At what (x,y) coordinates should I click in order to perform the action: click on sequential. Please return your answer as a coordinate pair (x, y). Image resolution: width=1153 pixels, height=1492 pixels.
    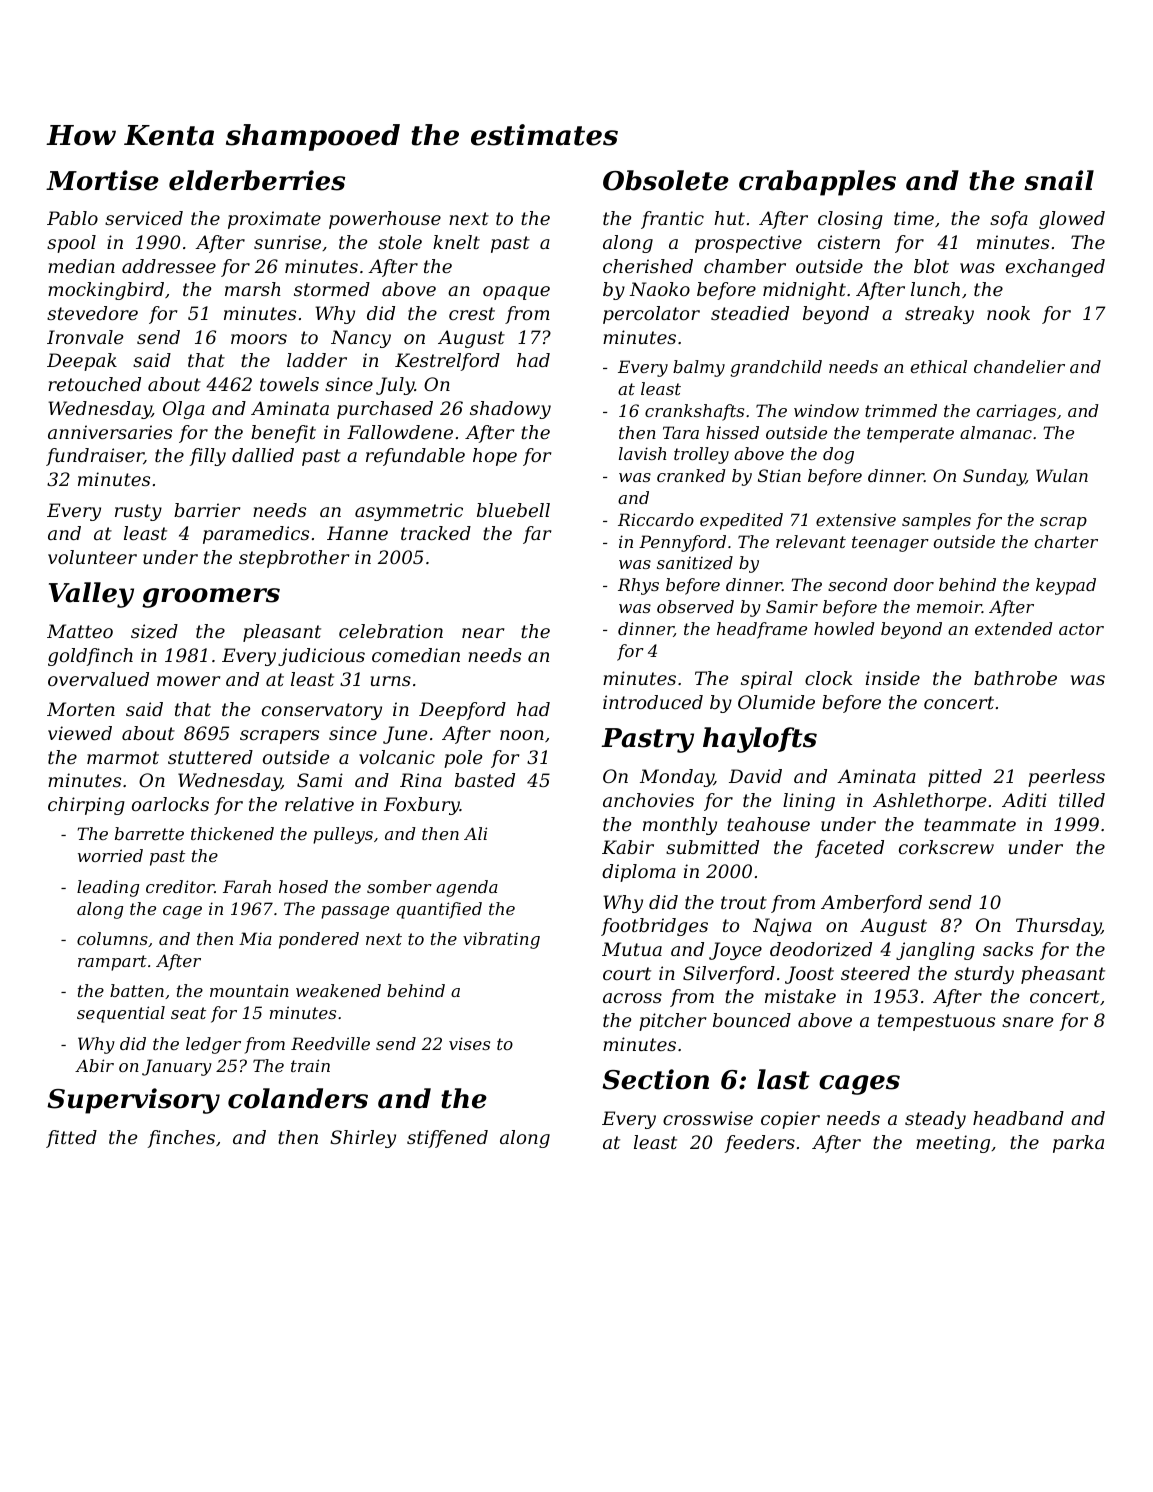
    Looking at the image, I should click on (121, 1014).
